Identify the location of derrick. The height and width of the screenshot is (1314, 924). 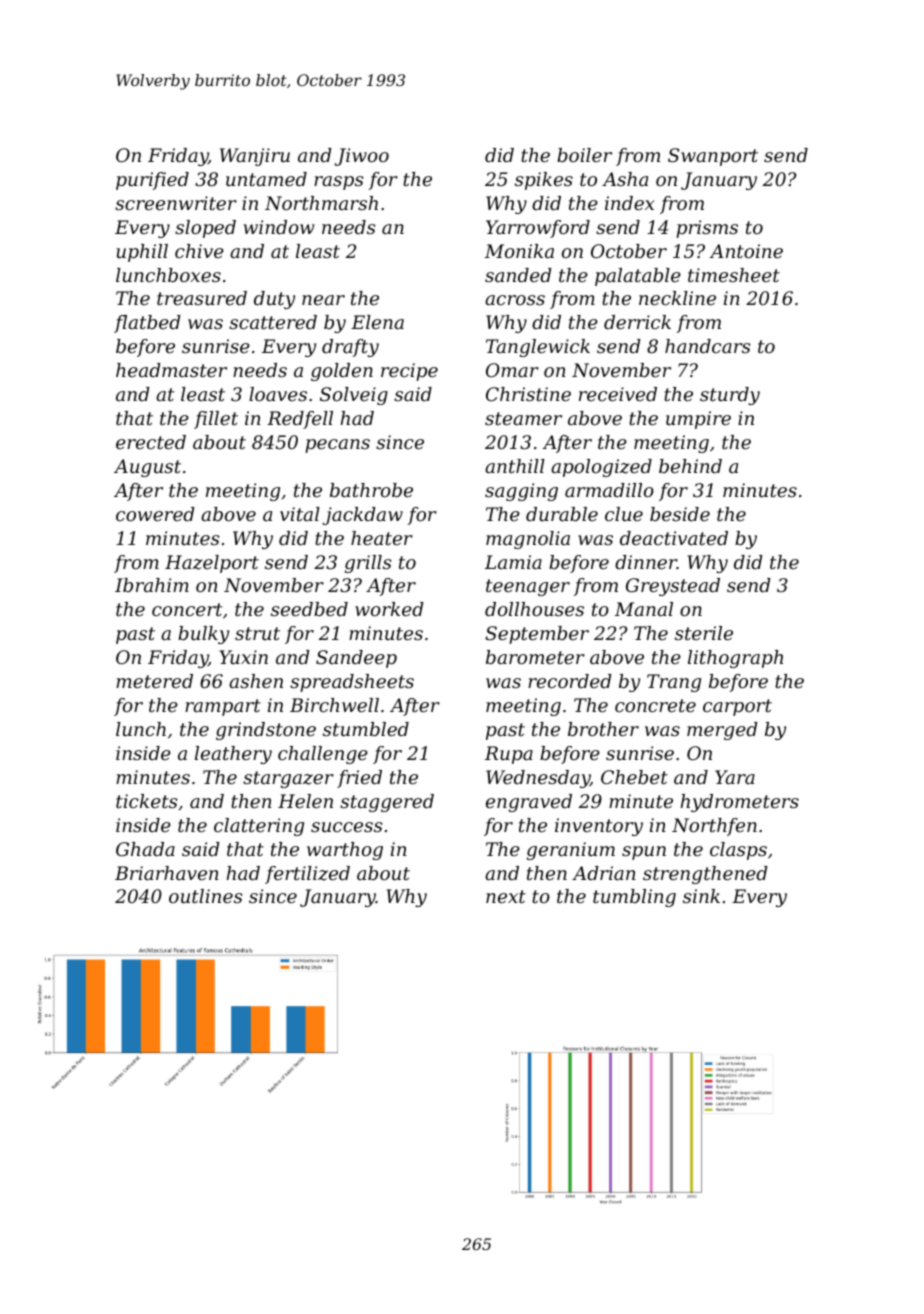
(637, 322).
